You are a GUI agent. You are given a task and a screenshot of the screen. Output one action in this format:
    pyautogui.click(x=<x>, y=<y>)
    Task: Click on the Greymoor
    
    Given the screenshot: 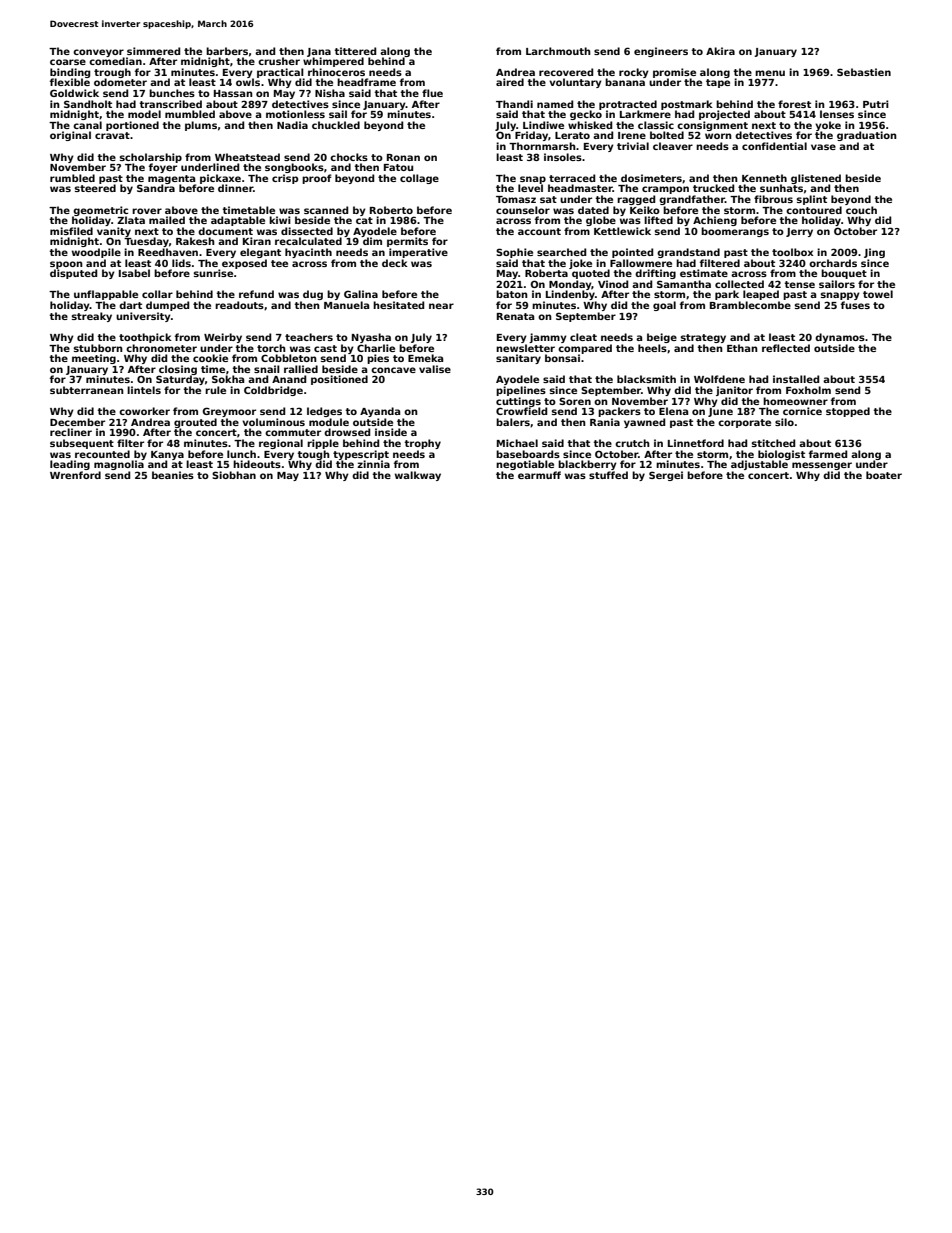 What is the action you would take?
    pyautogui.click(x=229, y=412)
